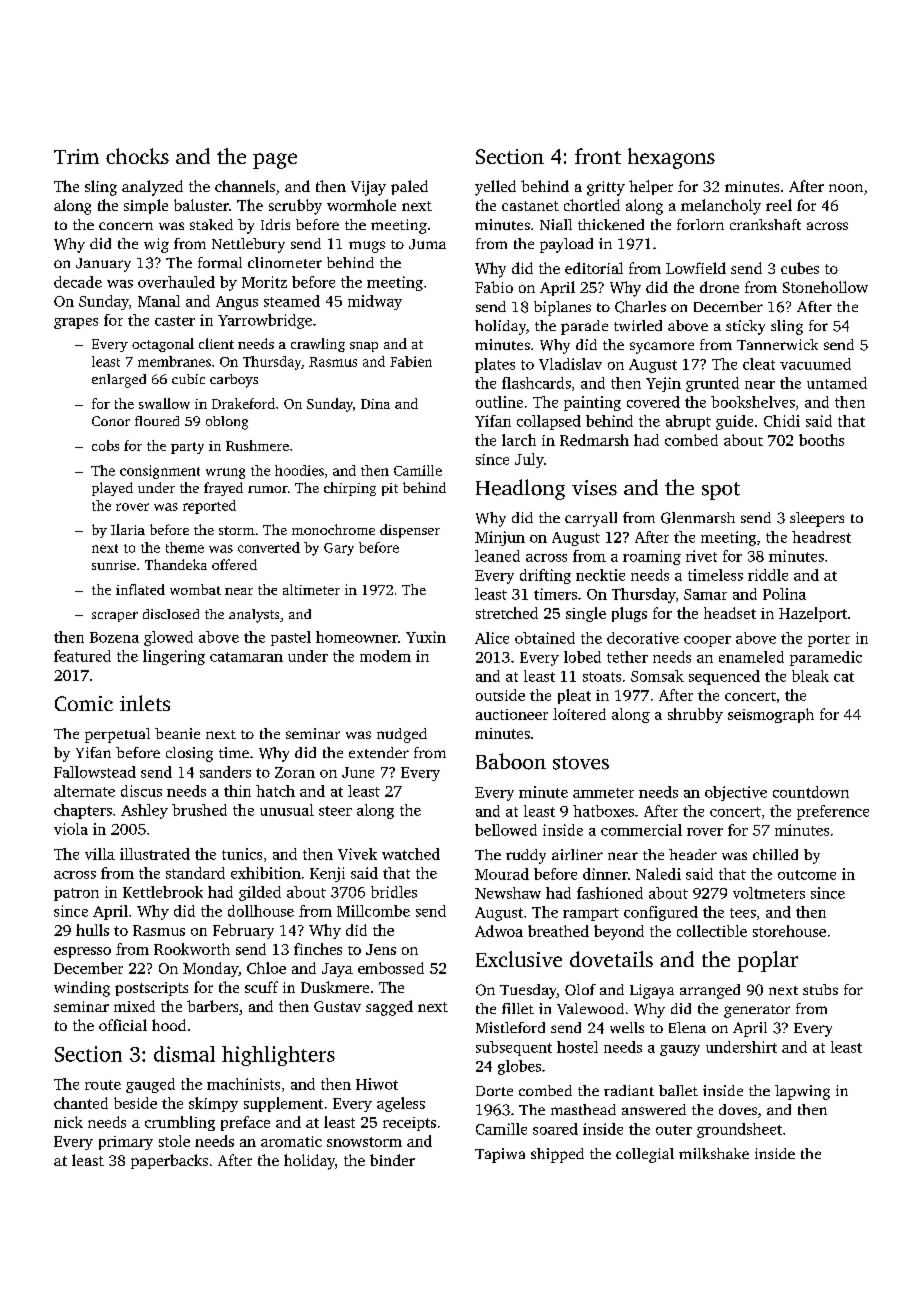 The image size is (924, 1314). What do you see at coordinates (92, 930) in the screenshot?
I see `hulls` at bounding box center [92, 930].
